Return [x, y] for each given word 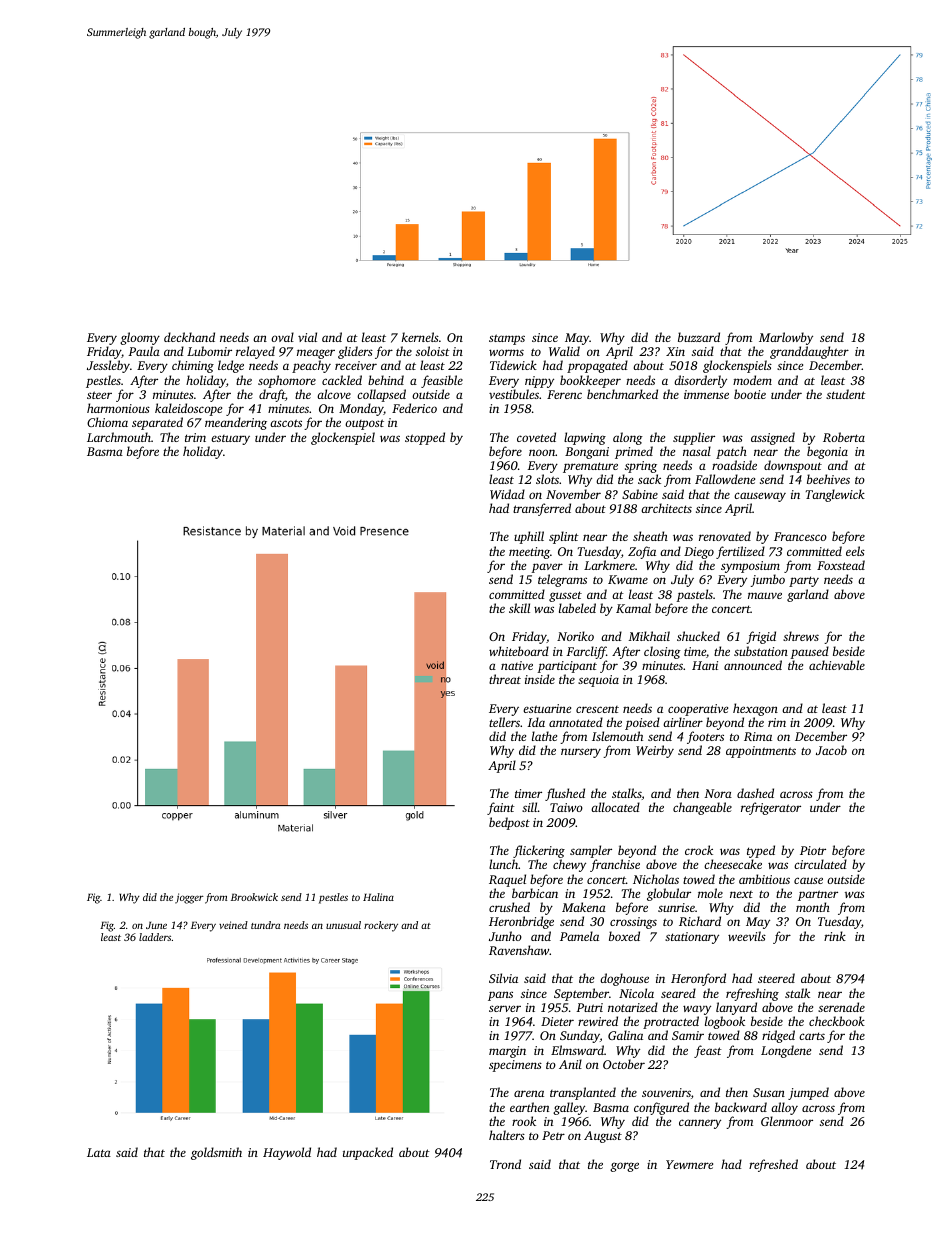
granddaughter [809, 353]
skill [519, 608]
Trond [505, 1164]
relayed [255, 353]
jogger [189, 898]
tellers [504, 722]
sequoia [598, 681]
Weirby [655, 751]
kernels [420, 337]
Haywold [287, 1153]
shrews [801, 636]
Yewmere [689, 1164]
